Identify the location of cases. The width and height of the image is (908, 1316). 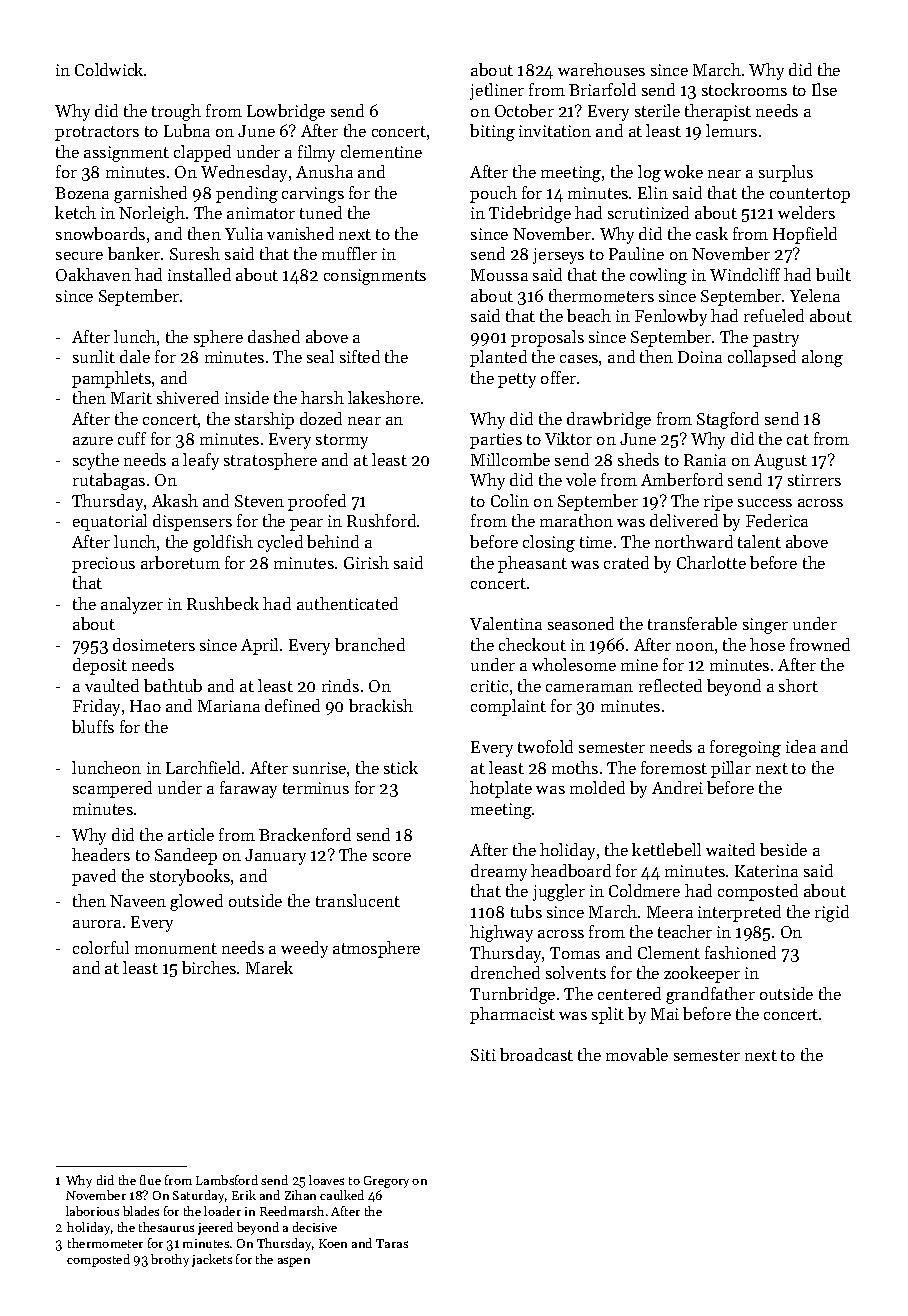
(579, 359).
